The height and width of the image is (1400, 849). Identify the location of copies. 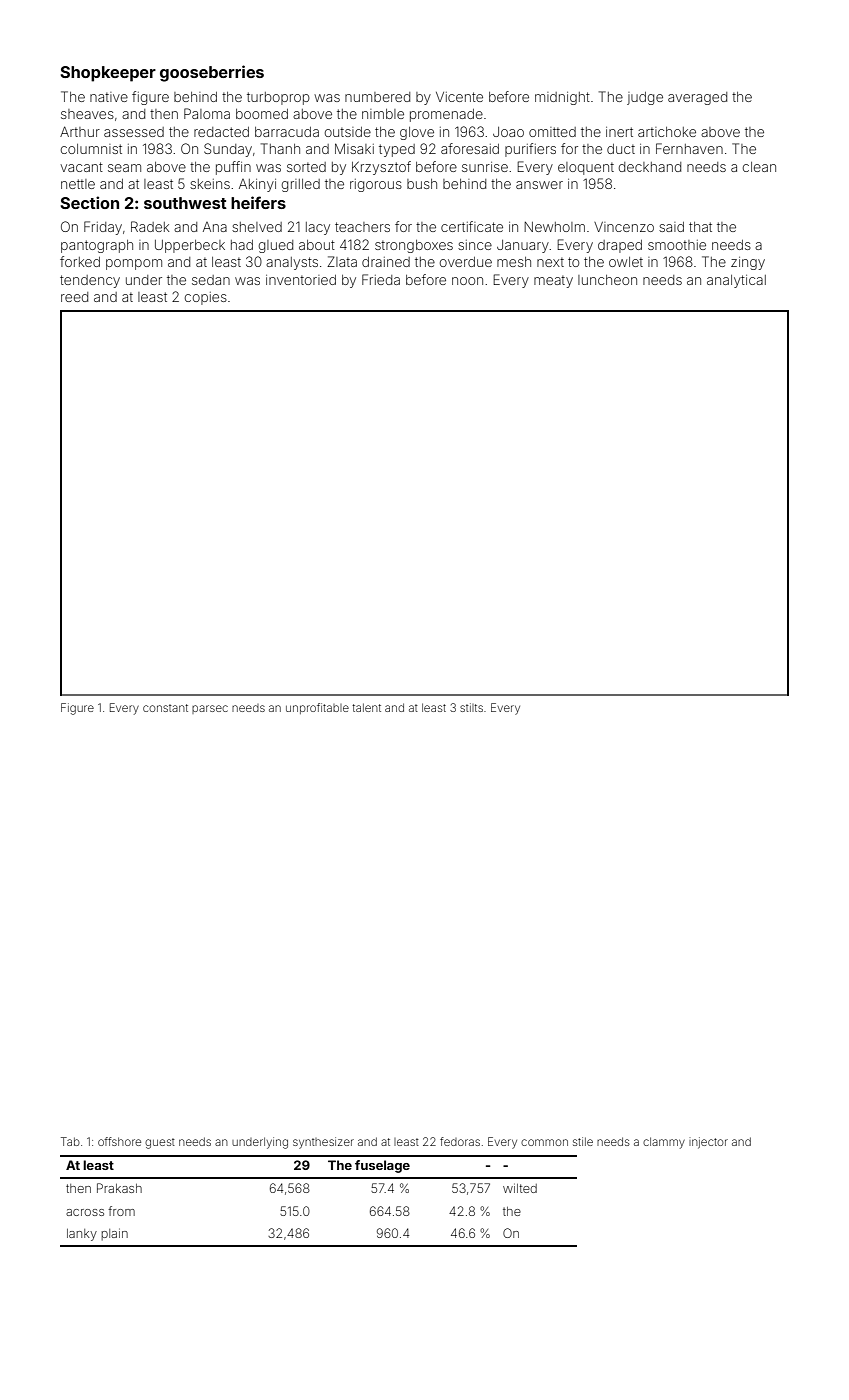
(206, 298).
